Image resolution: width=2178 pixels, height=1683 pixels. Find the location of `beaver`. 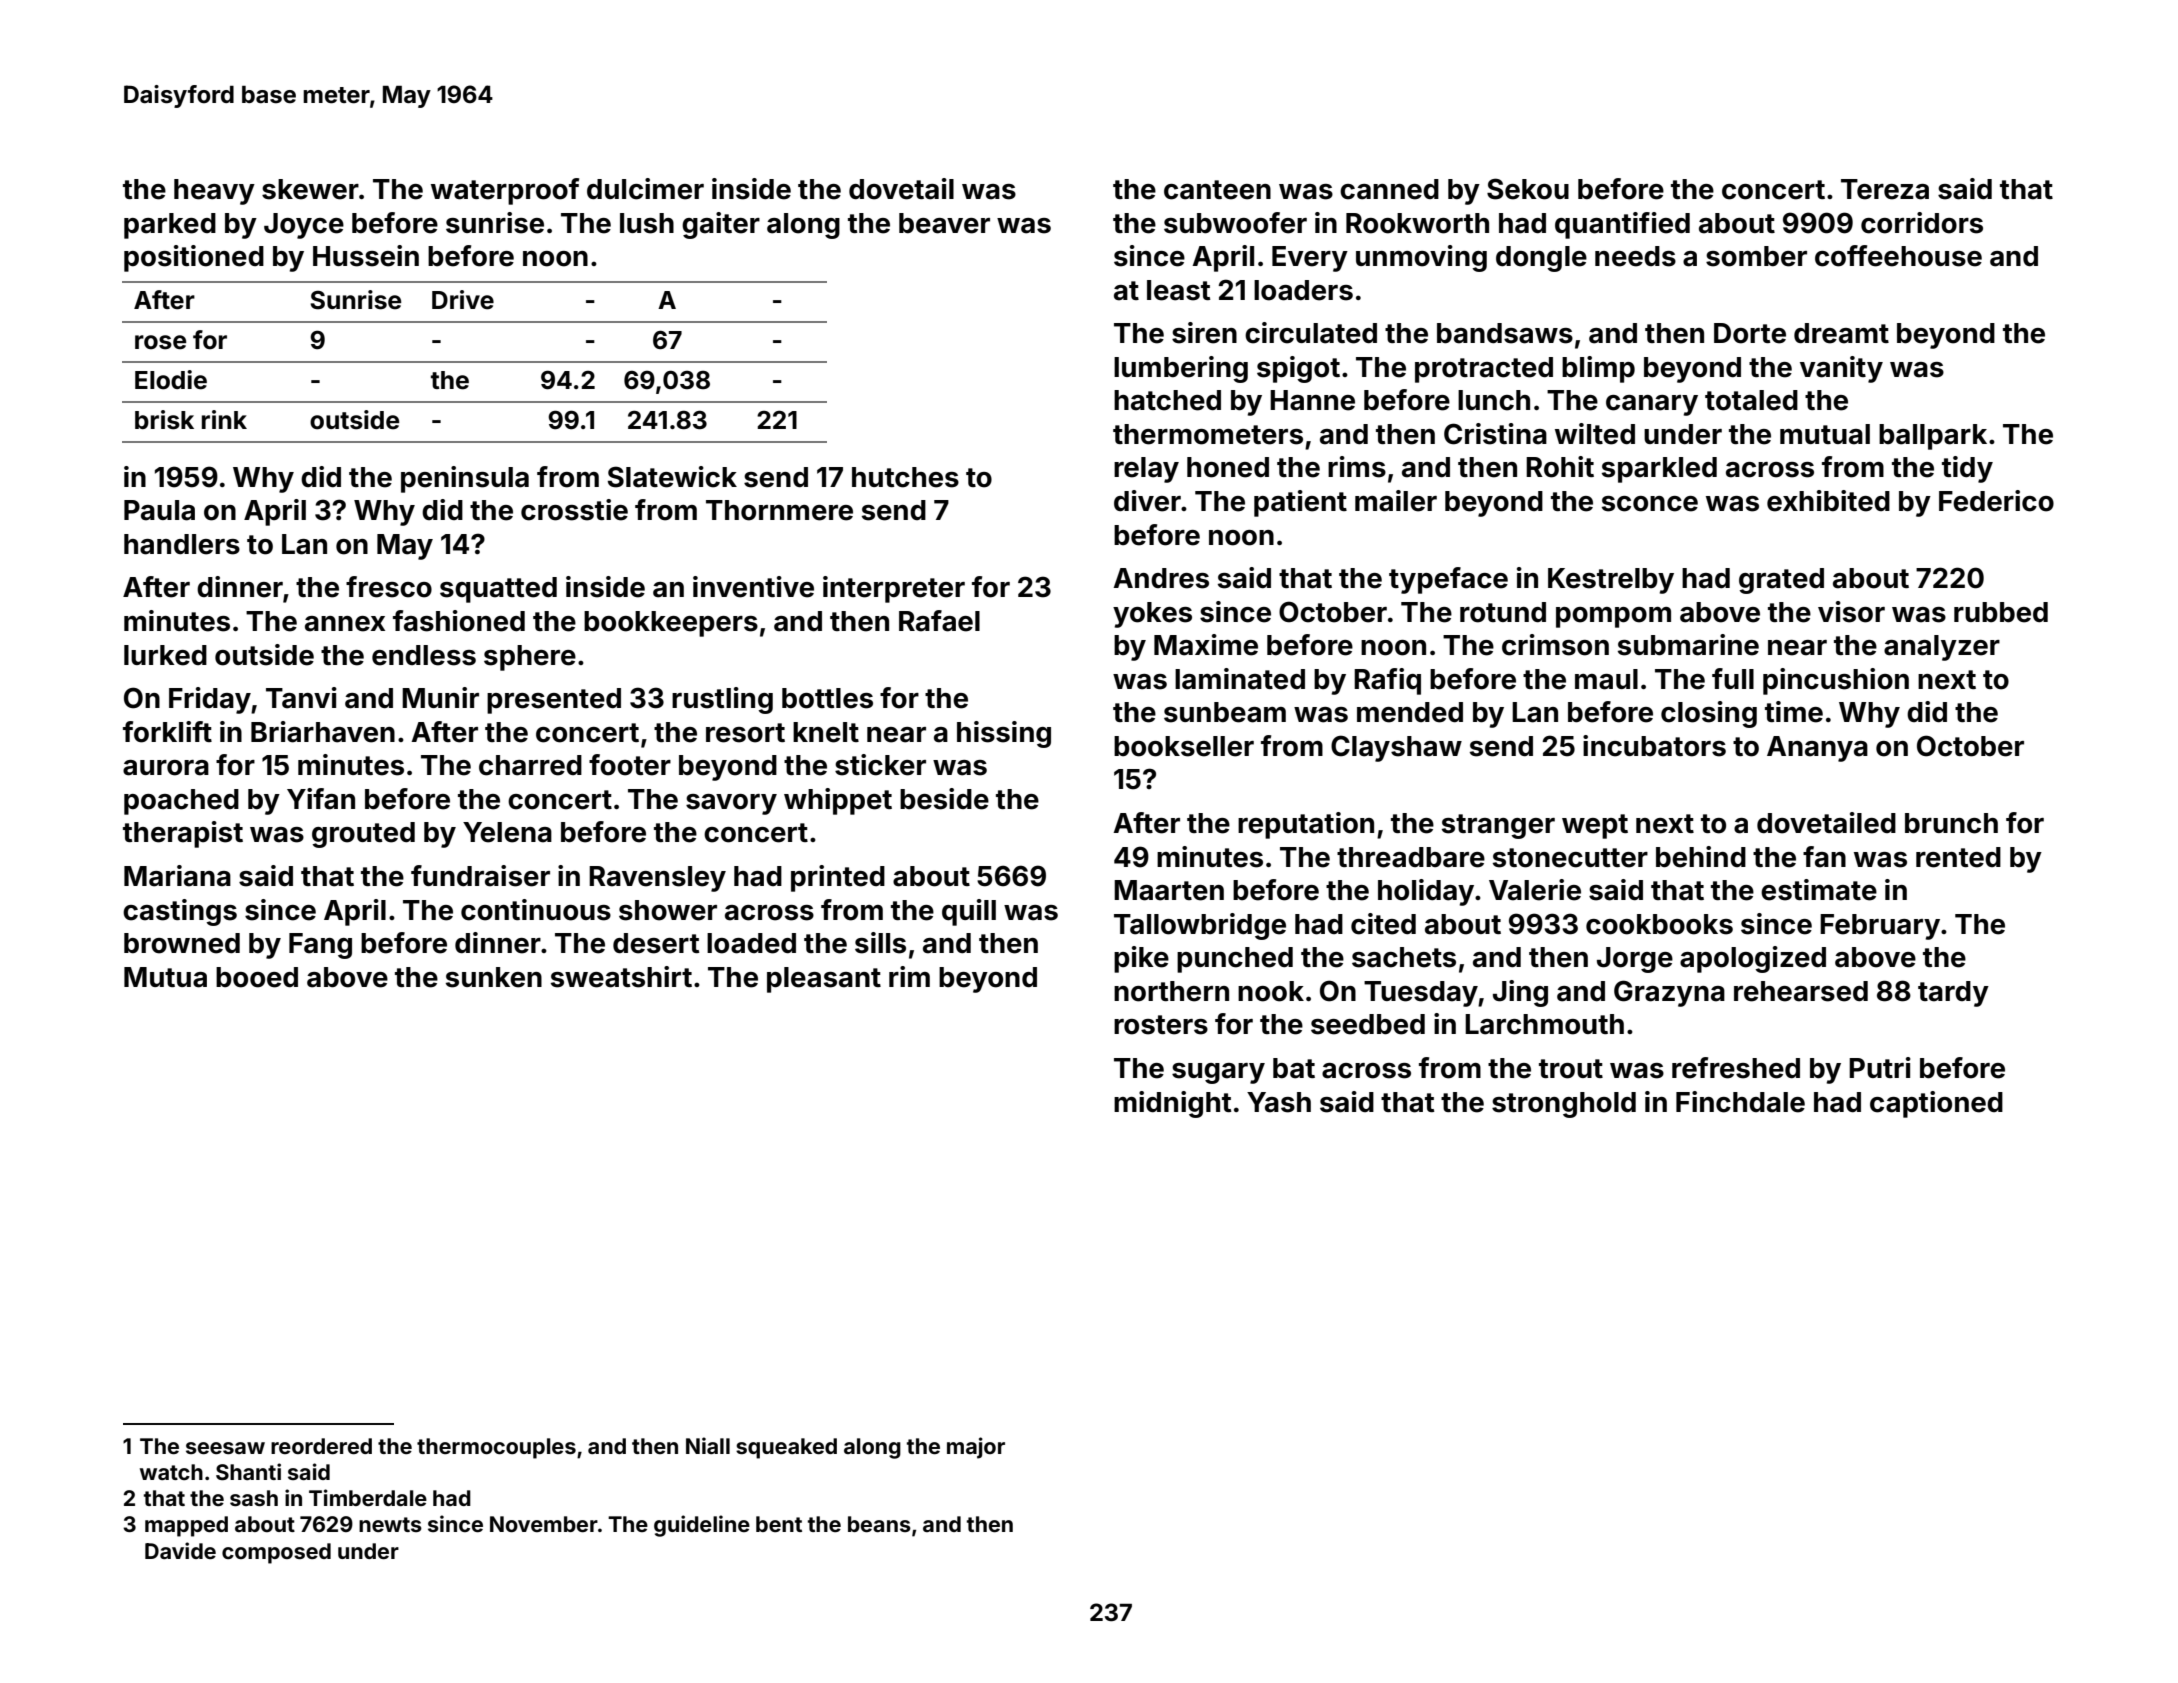

beaver is located at coordinates (944, 223).
